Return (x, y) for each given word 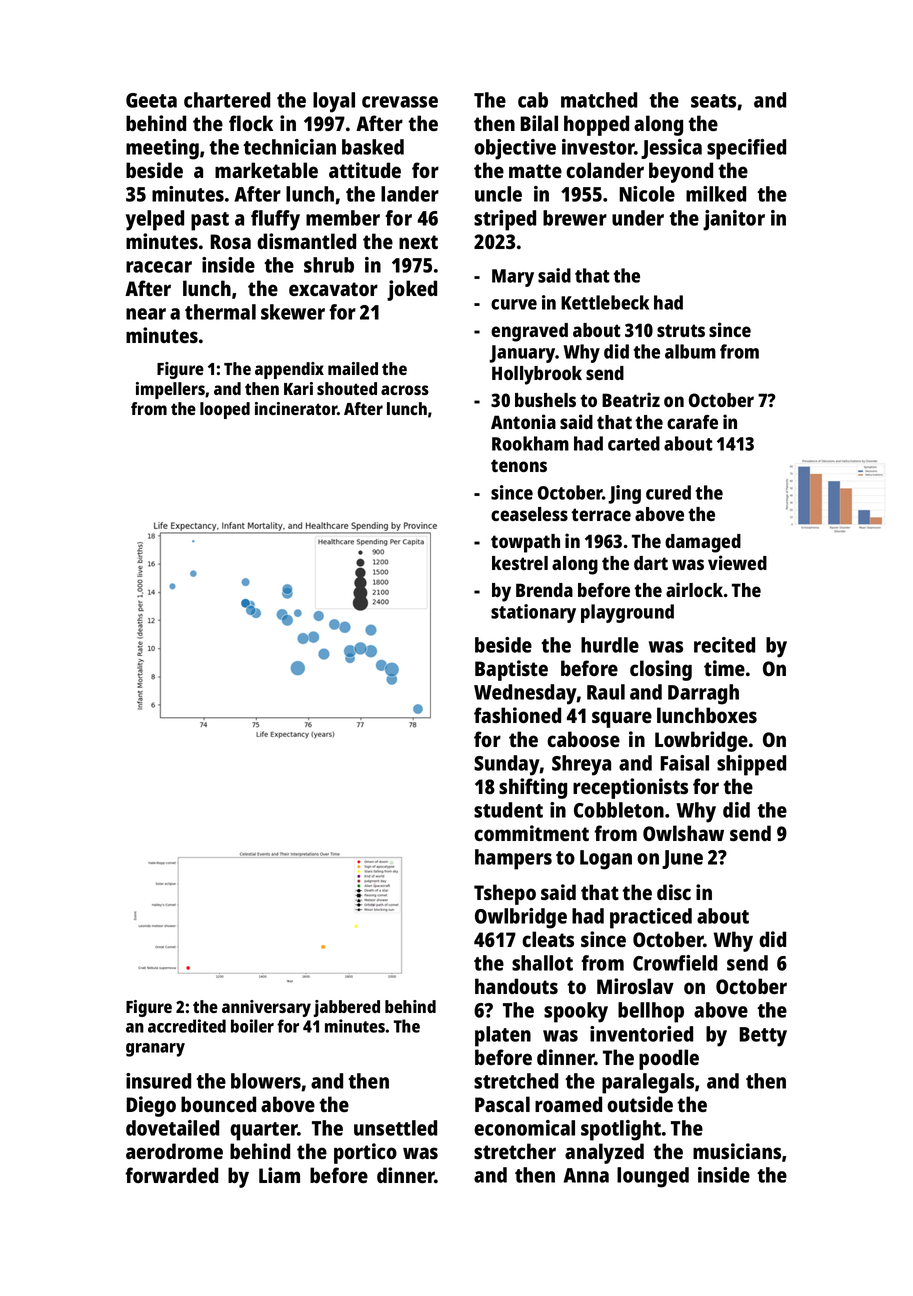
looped (225, 410)
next (418, 242)
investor (598, 147)
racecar (159, 267)
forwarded (171, 1175)
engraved (529, 332)
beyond (681, 172)
